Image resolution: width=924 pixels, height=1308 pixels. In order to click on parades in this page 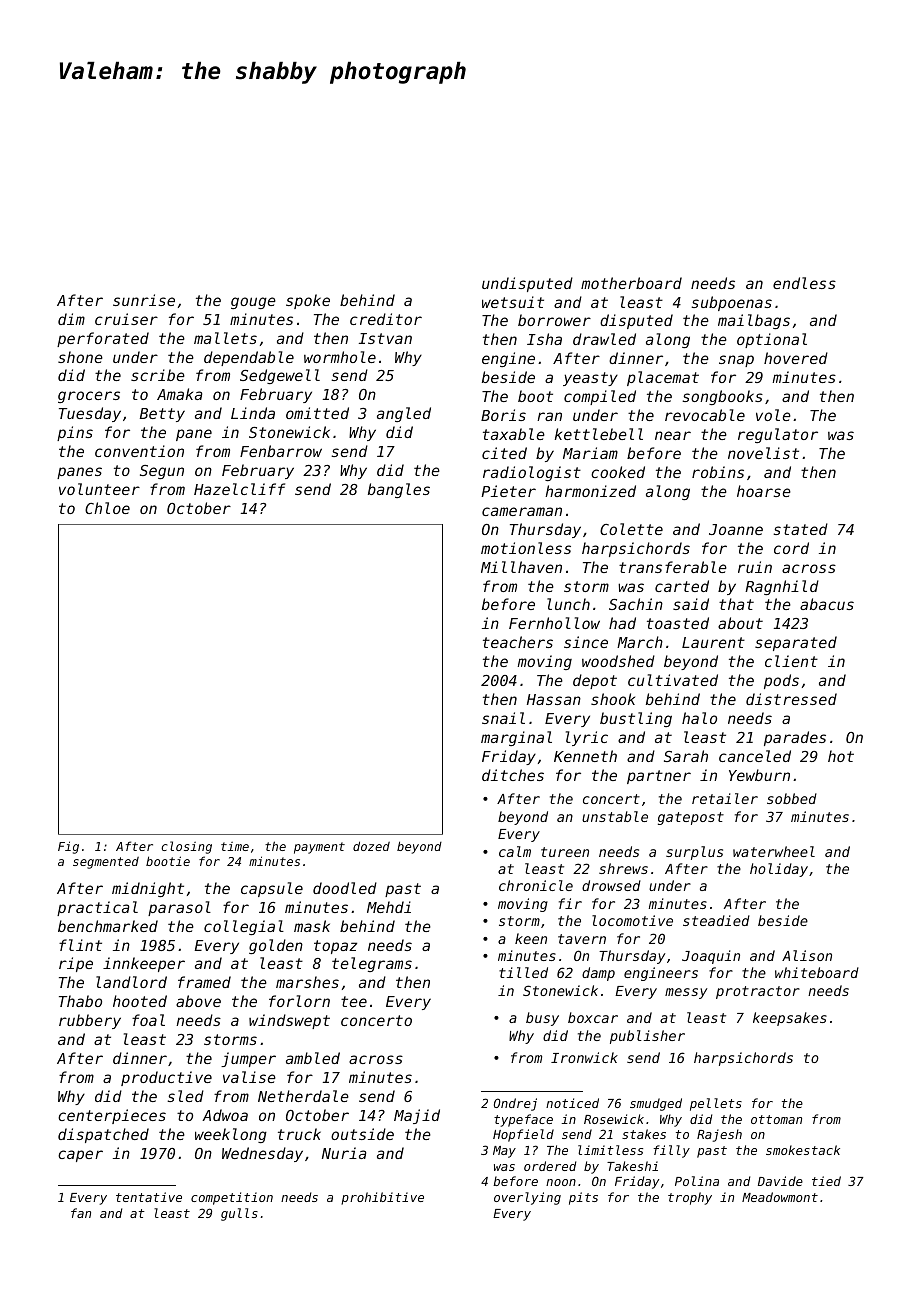, I will do `click(795, 738)`.
